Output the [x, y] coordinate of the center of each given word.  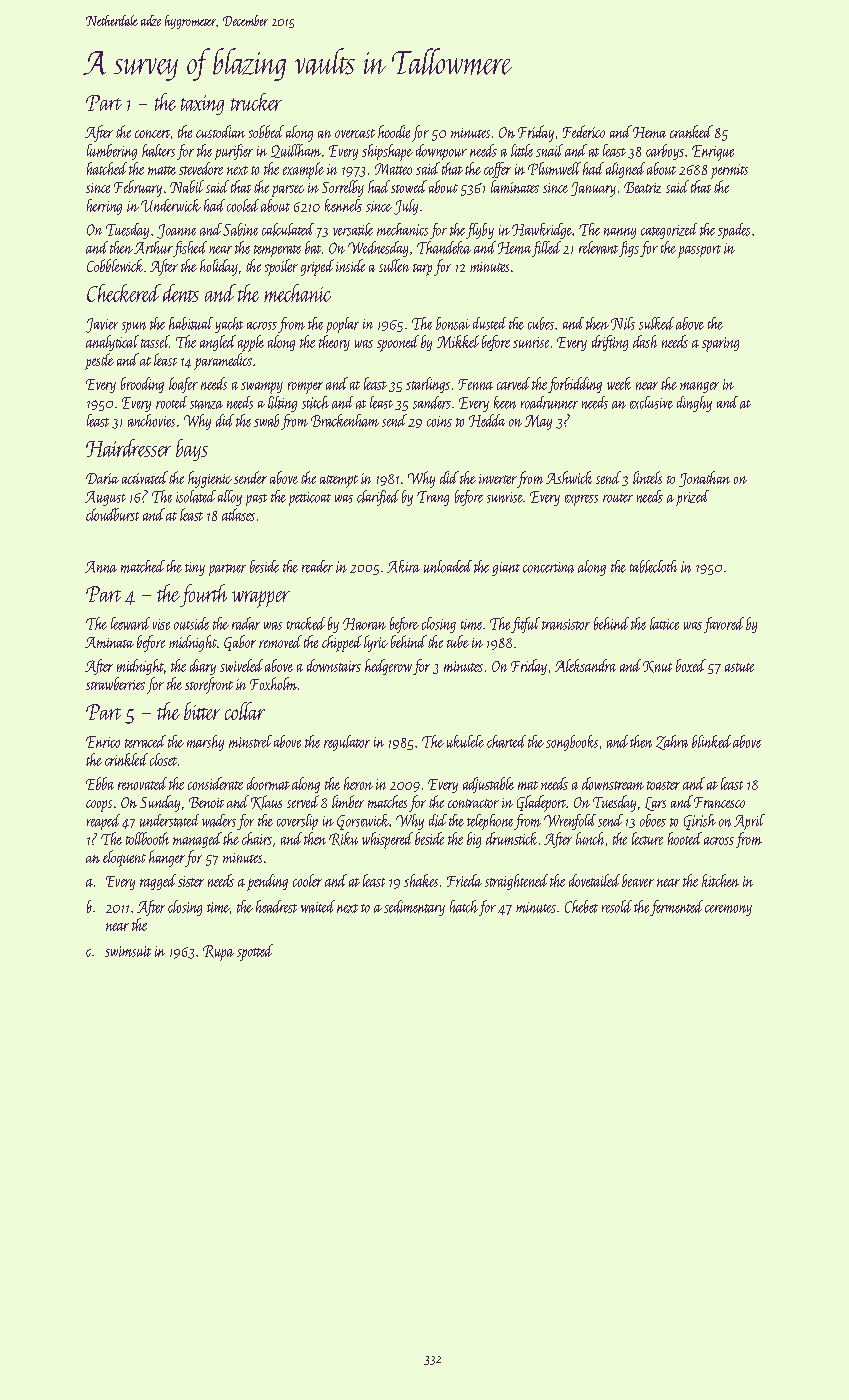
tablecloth [653, 566]
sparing [720, 344]
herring [104, 207]
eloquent [124, 858]
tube [458, 641]
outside [191, 623]
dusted [489, 323]
